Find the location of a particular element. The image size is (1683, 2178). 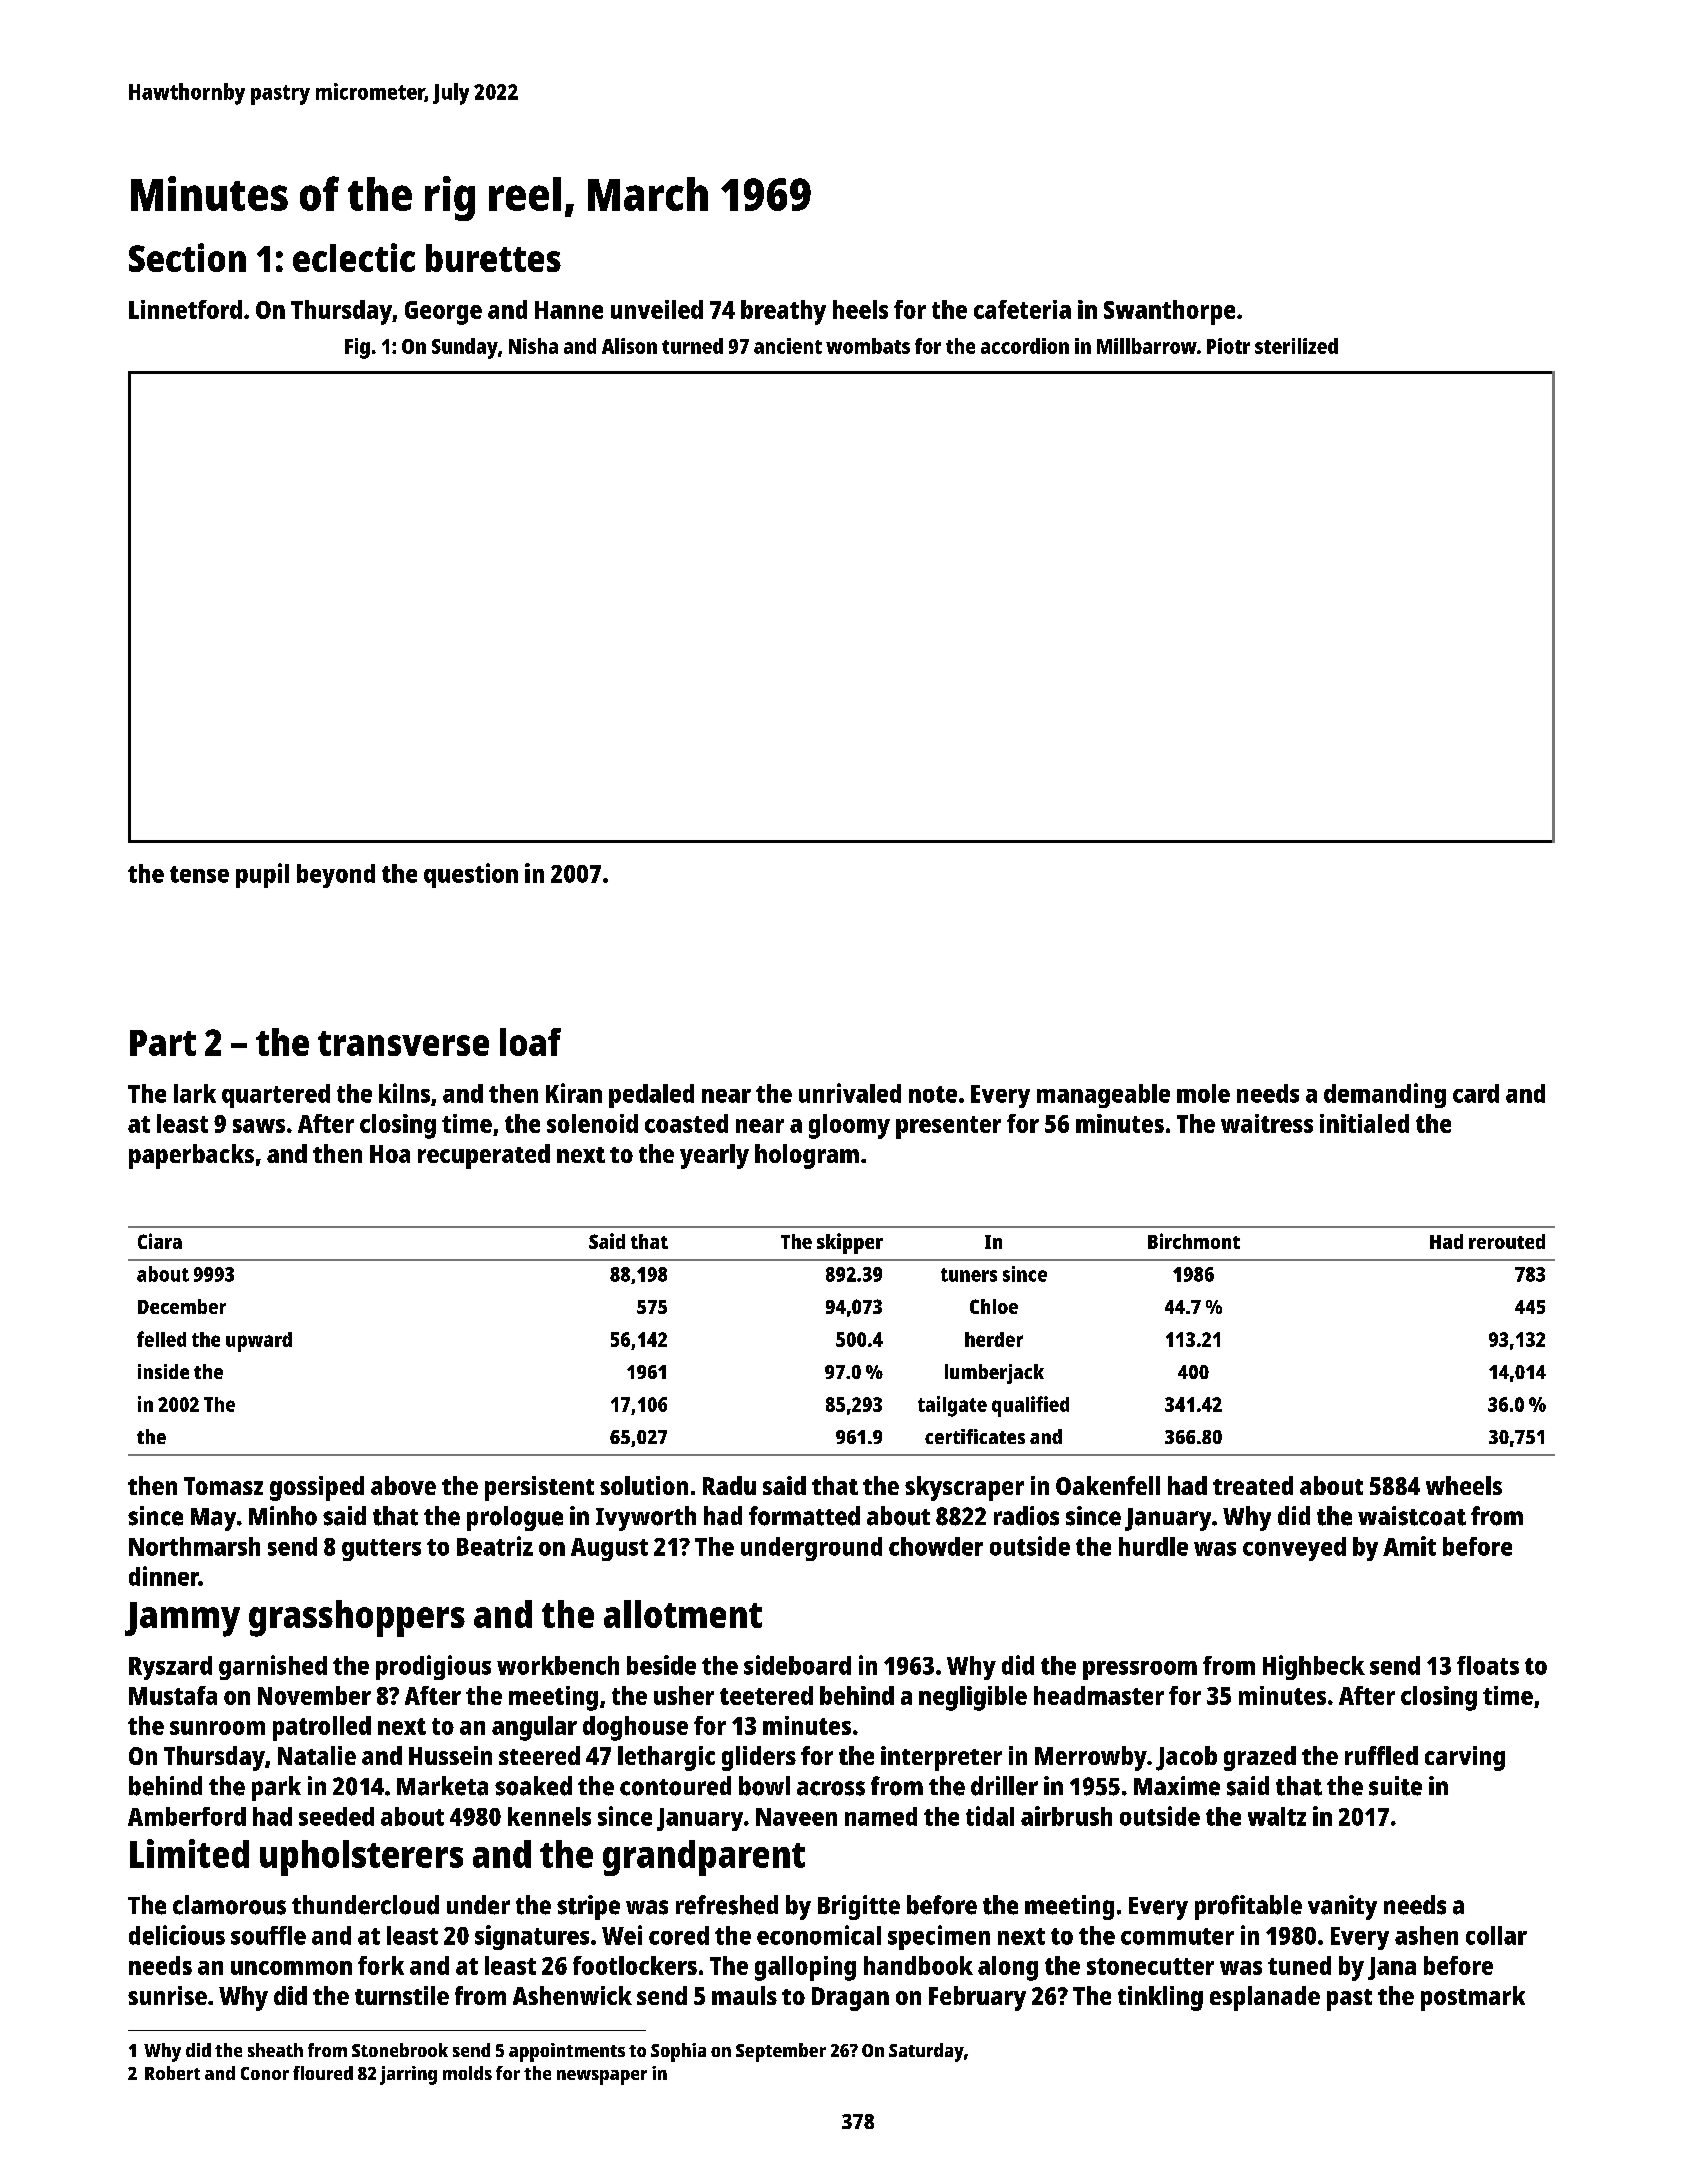

Sophia is located at coordinates (678, 2052).
